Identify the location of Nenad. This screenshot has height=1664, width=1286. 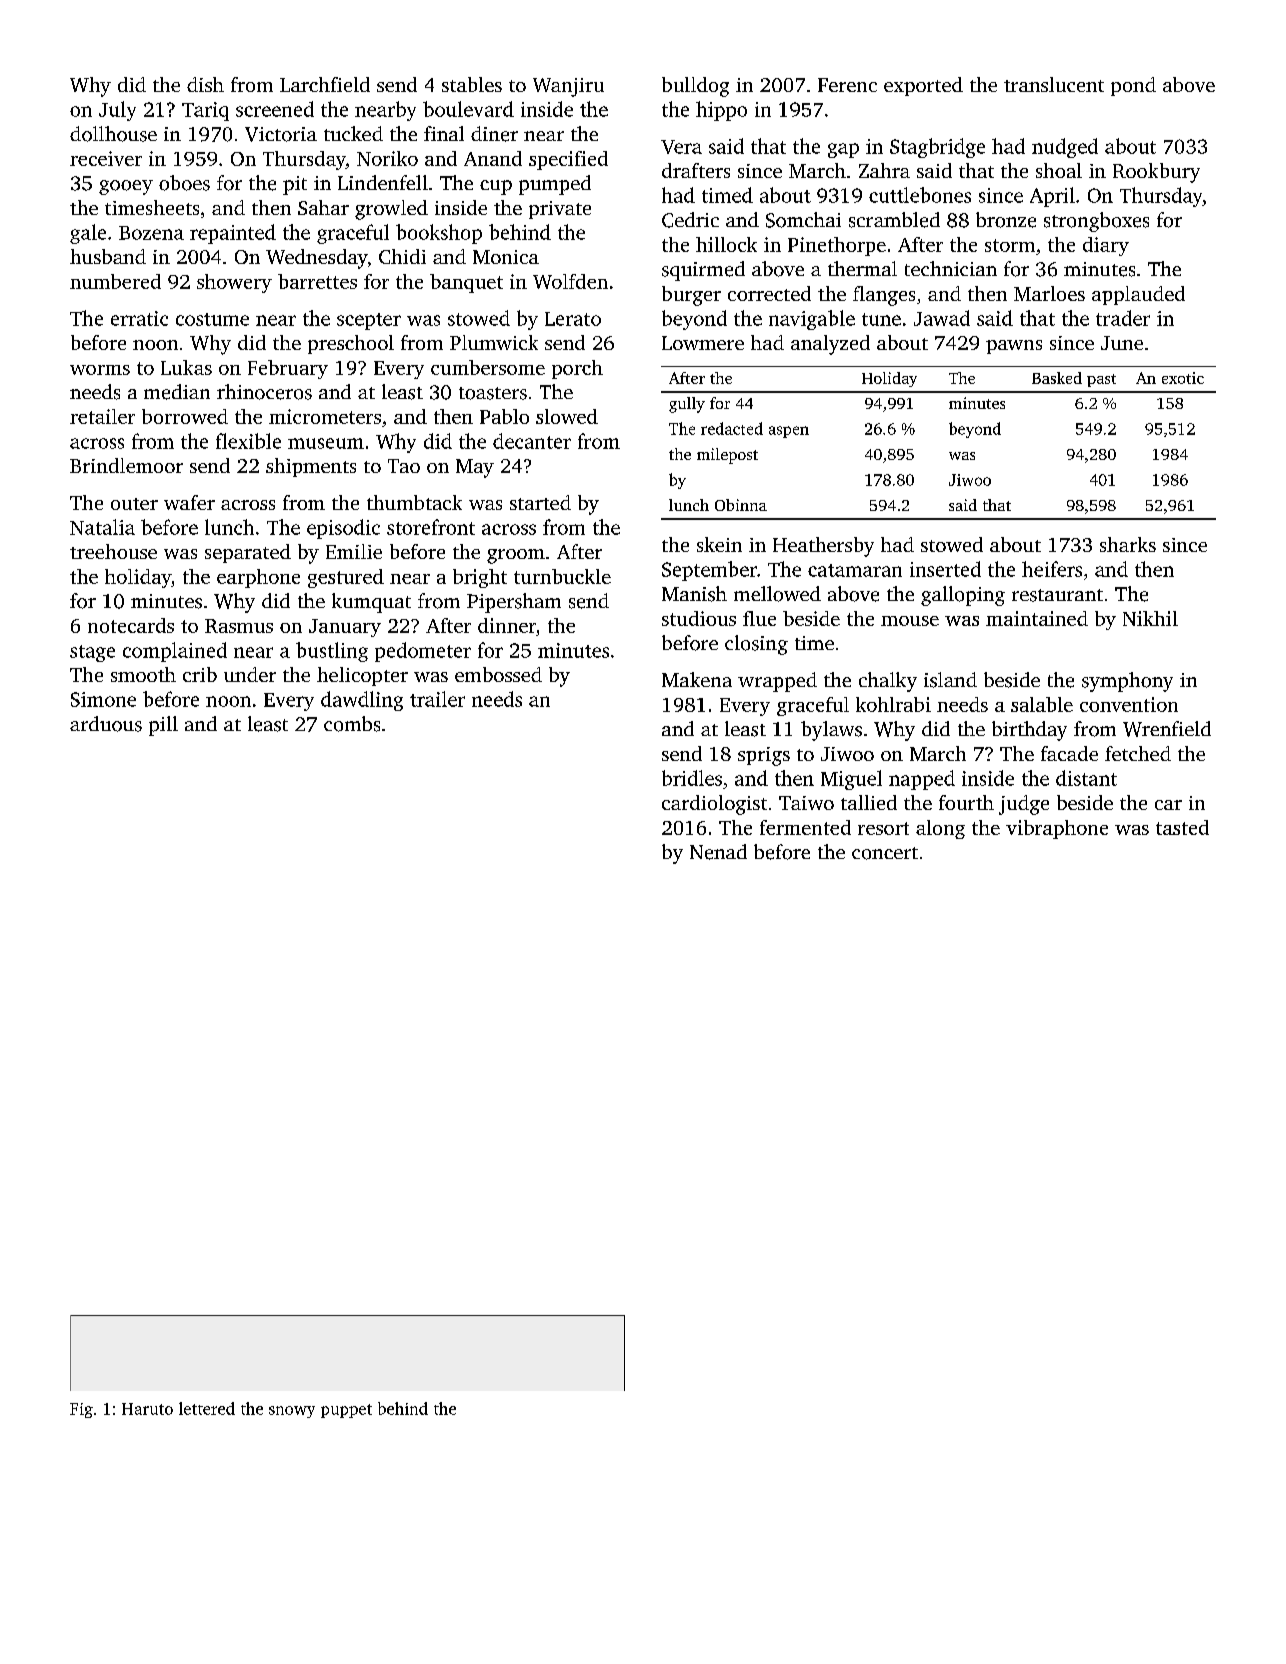
(718, 852).
